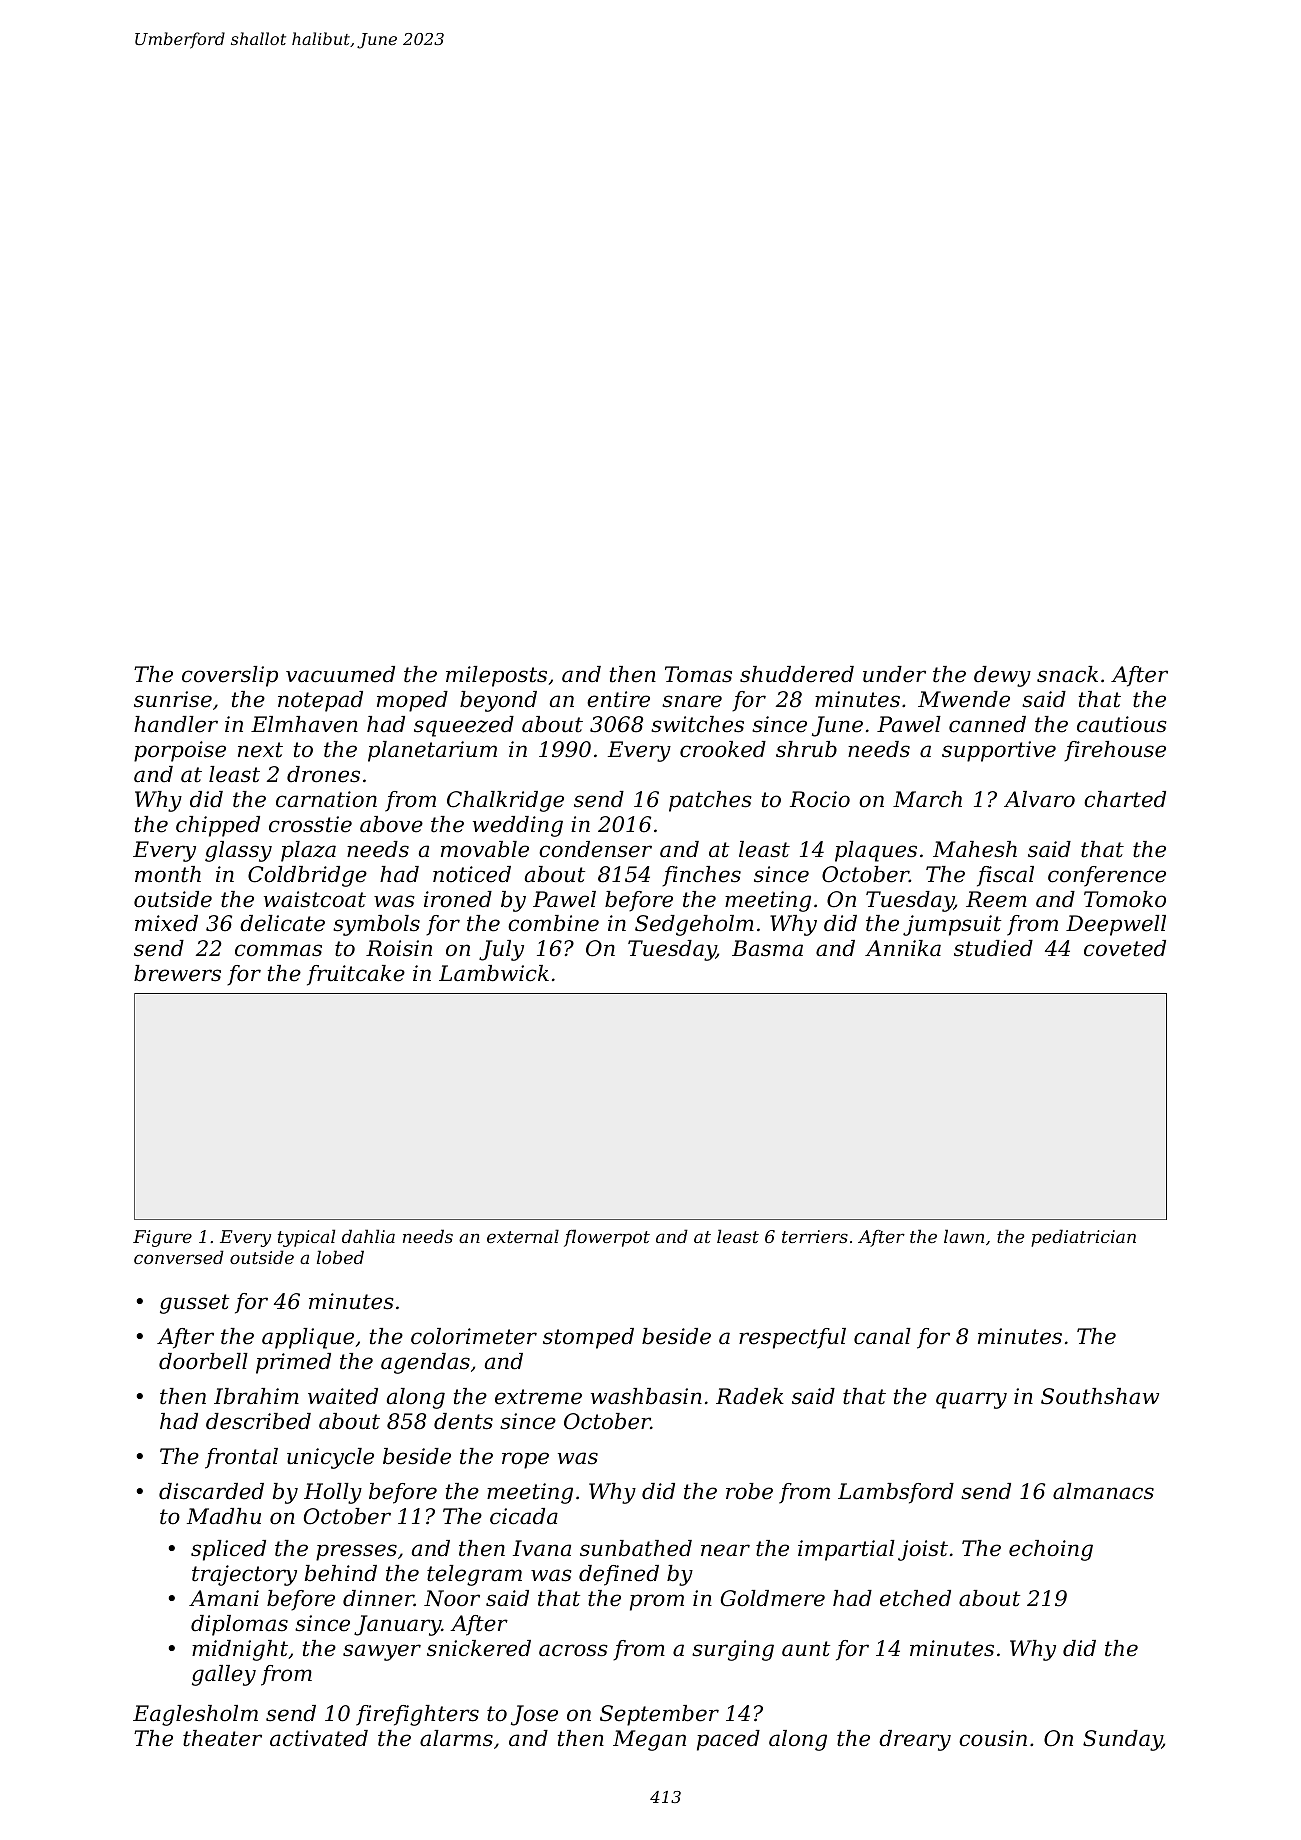 This screenshot has height=1840, width=1301. Describe the element at coordinates (177, 973) in the screenshot. I see `brewers` at that location.
